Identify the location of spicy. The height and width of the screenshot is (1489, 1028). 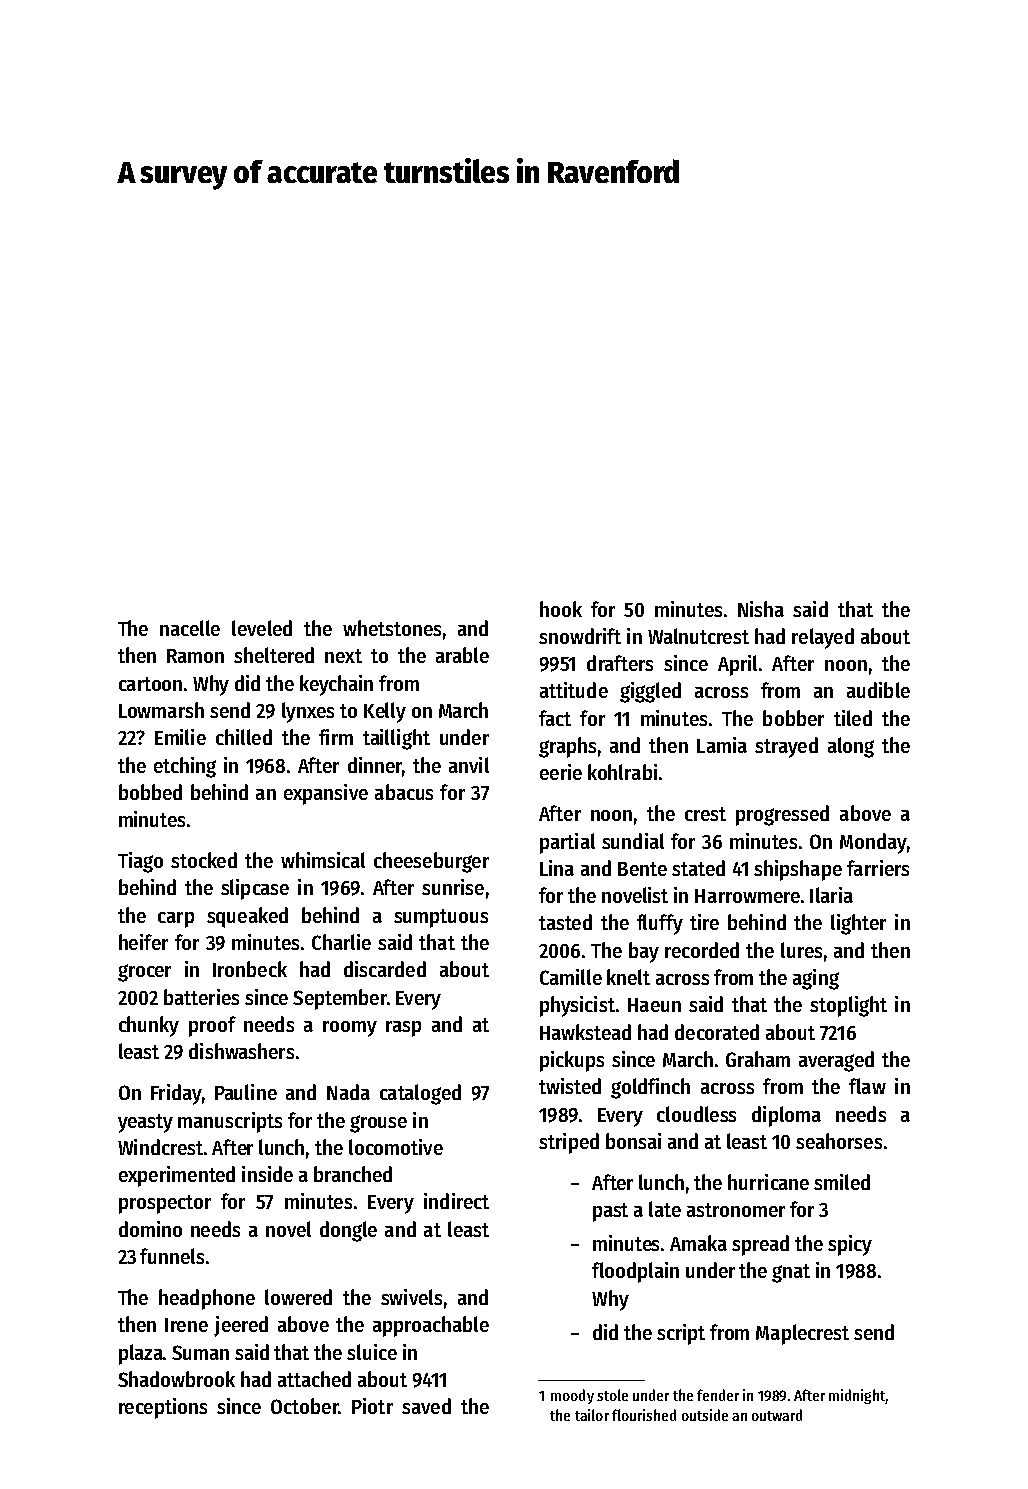
(850, 1245).
